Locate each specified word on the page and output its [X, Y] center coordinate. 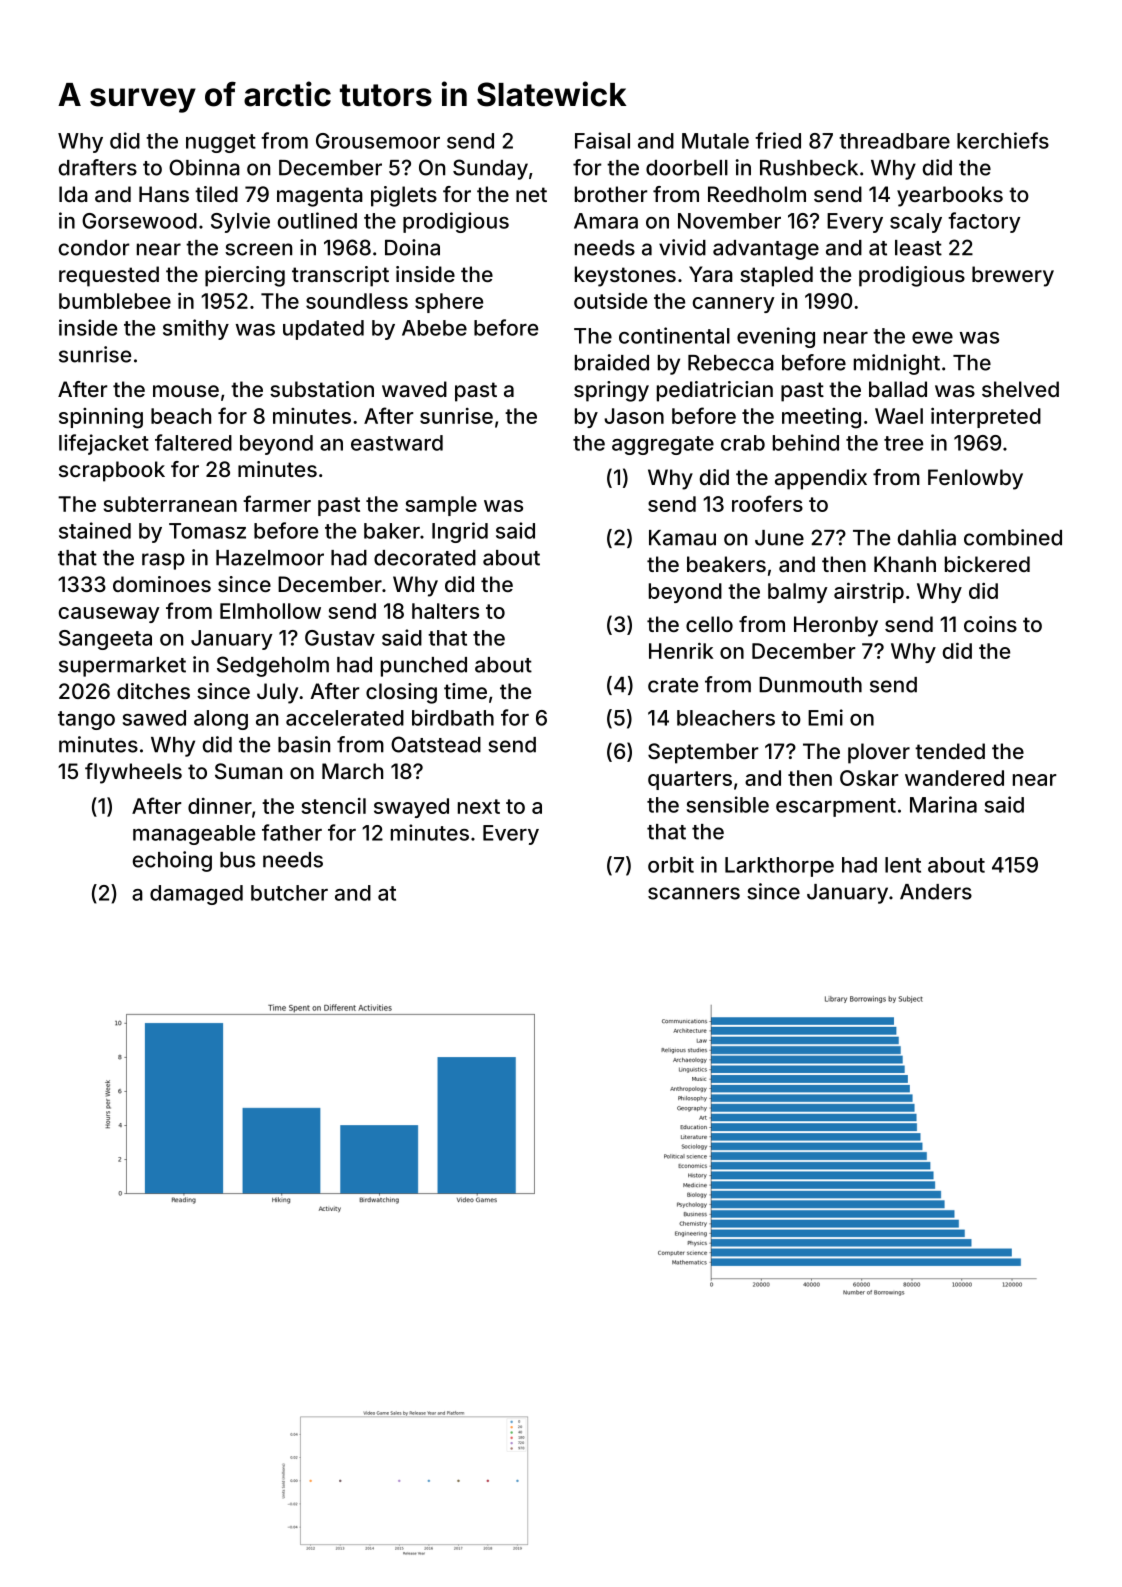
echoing [172, 861]
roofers [767, 503]
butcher [289, 893]
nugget [221, 143]
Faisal [602, 140]
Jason [634, 416]
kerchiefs [1003, 140]
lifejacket [104, 444]
